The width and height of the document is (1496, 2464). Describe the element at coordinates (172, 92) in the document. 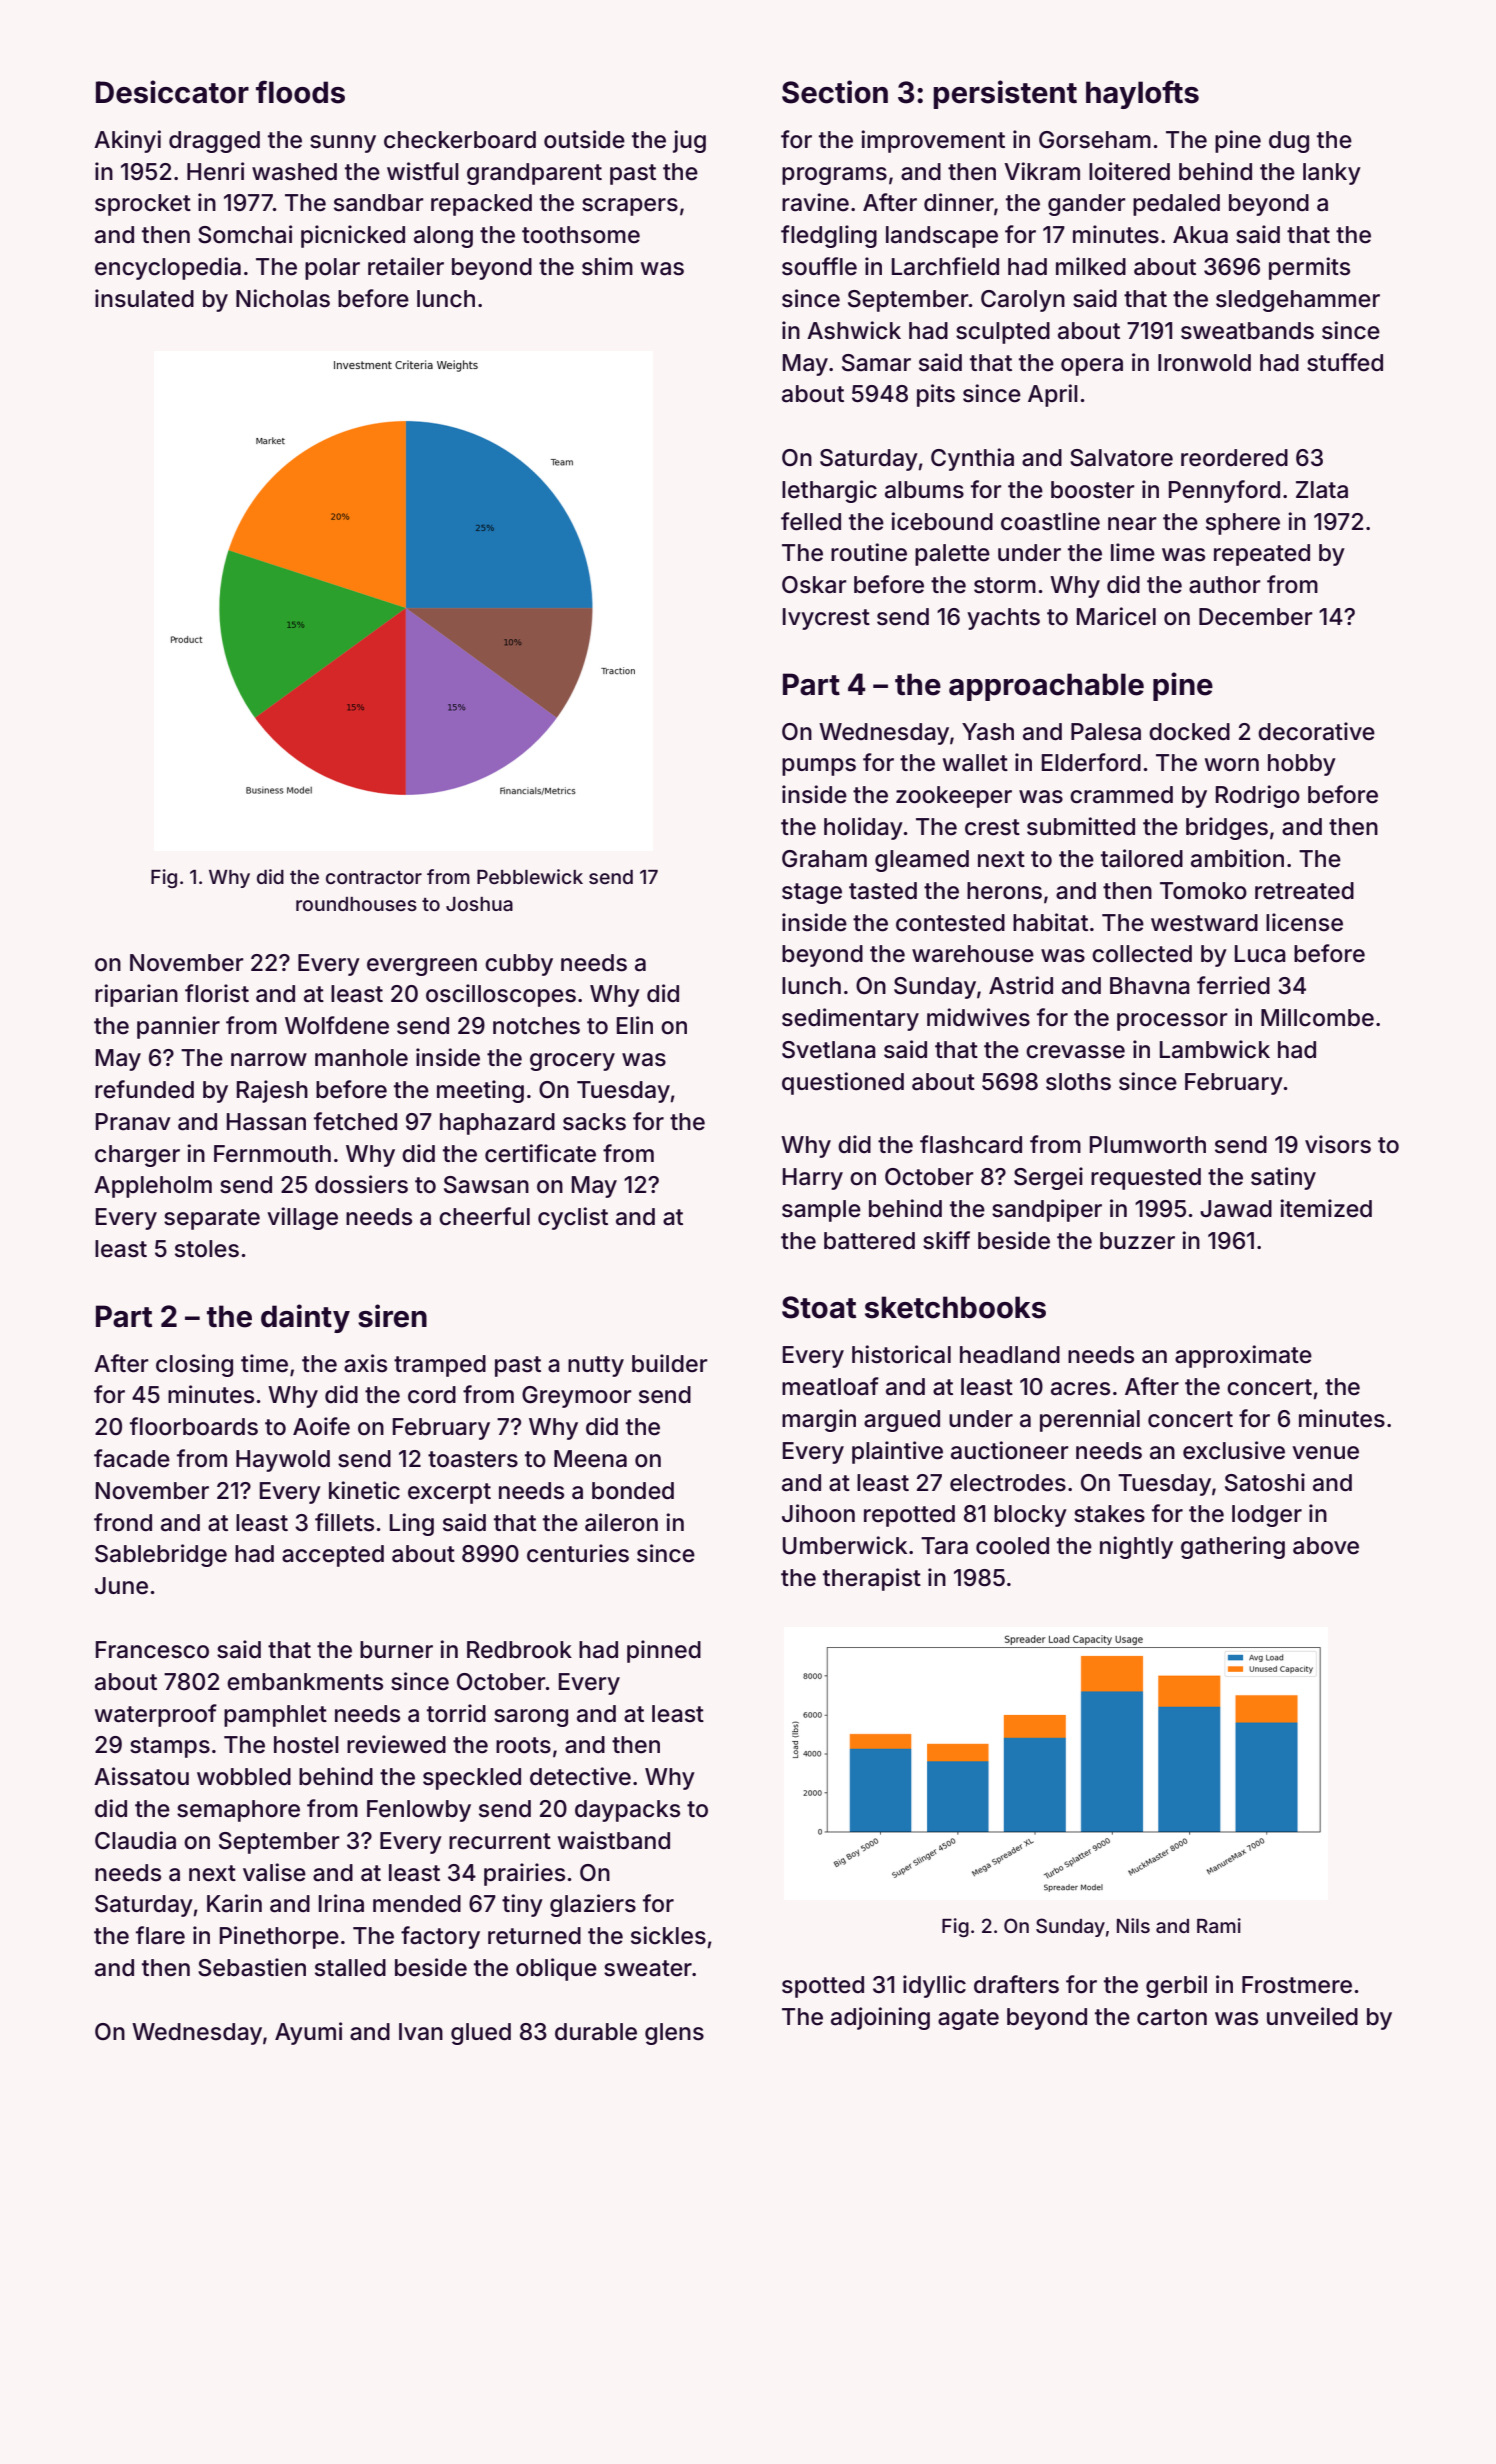

I see `Desiccator` at that location.
